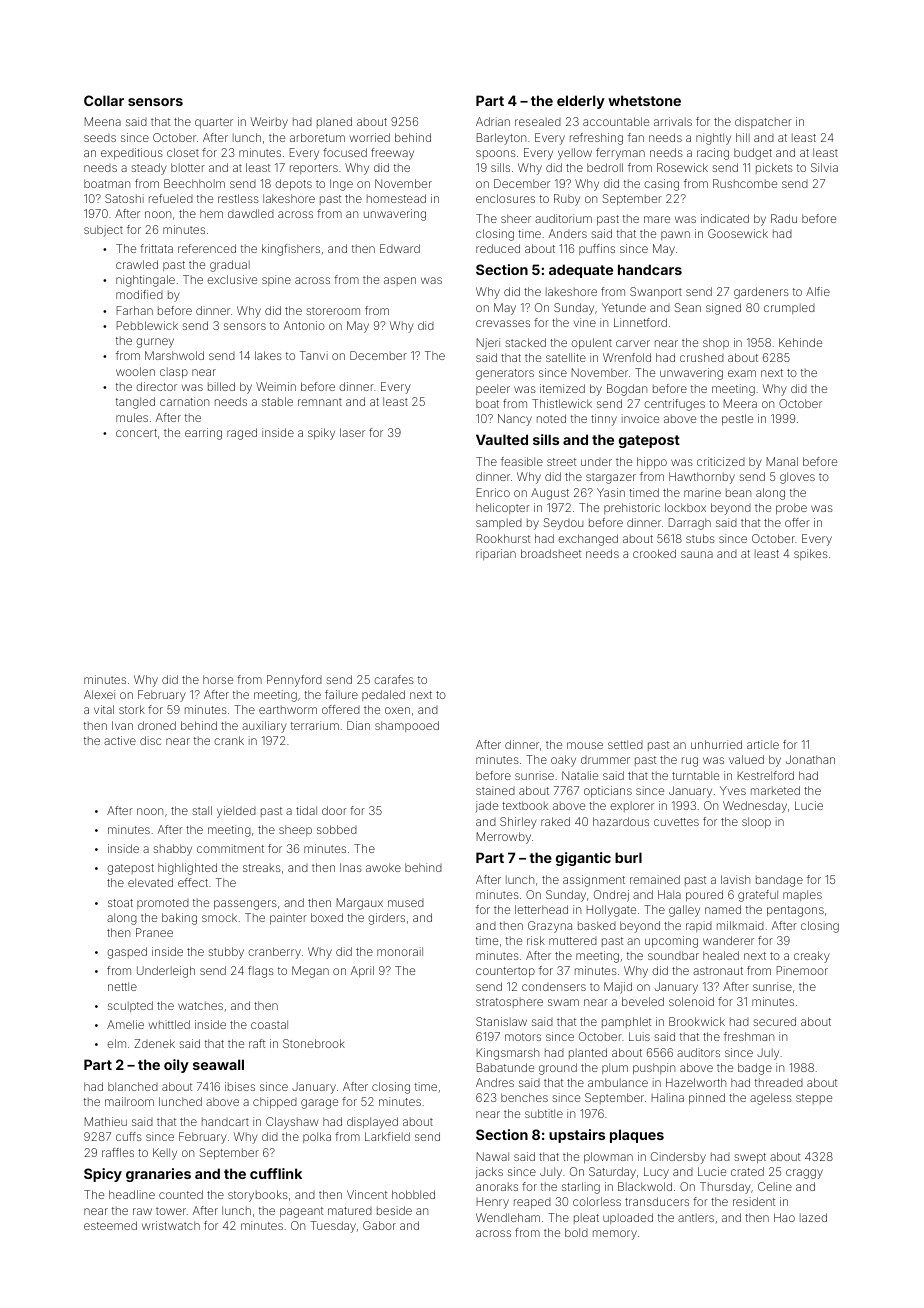  I want to click on carafes, so click(394, 679).
